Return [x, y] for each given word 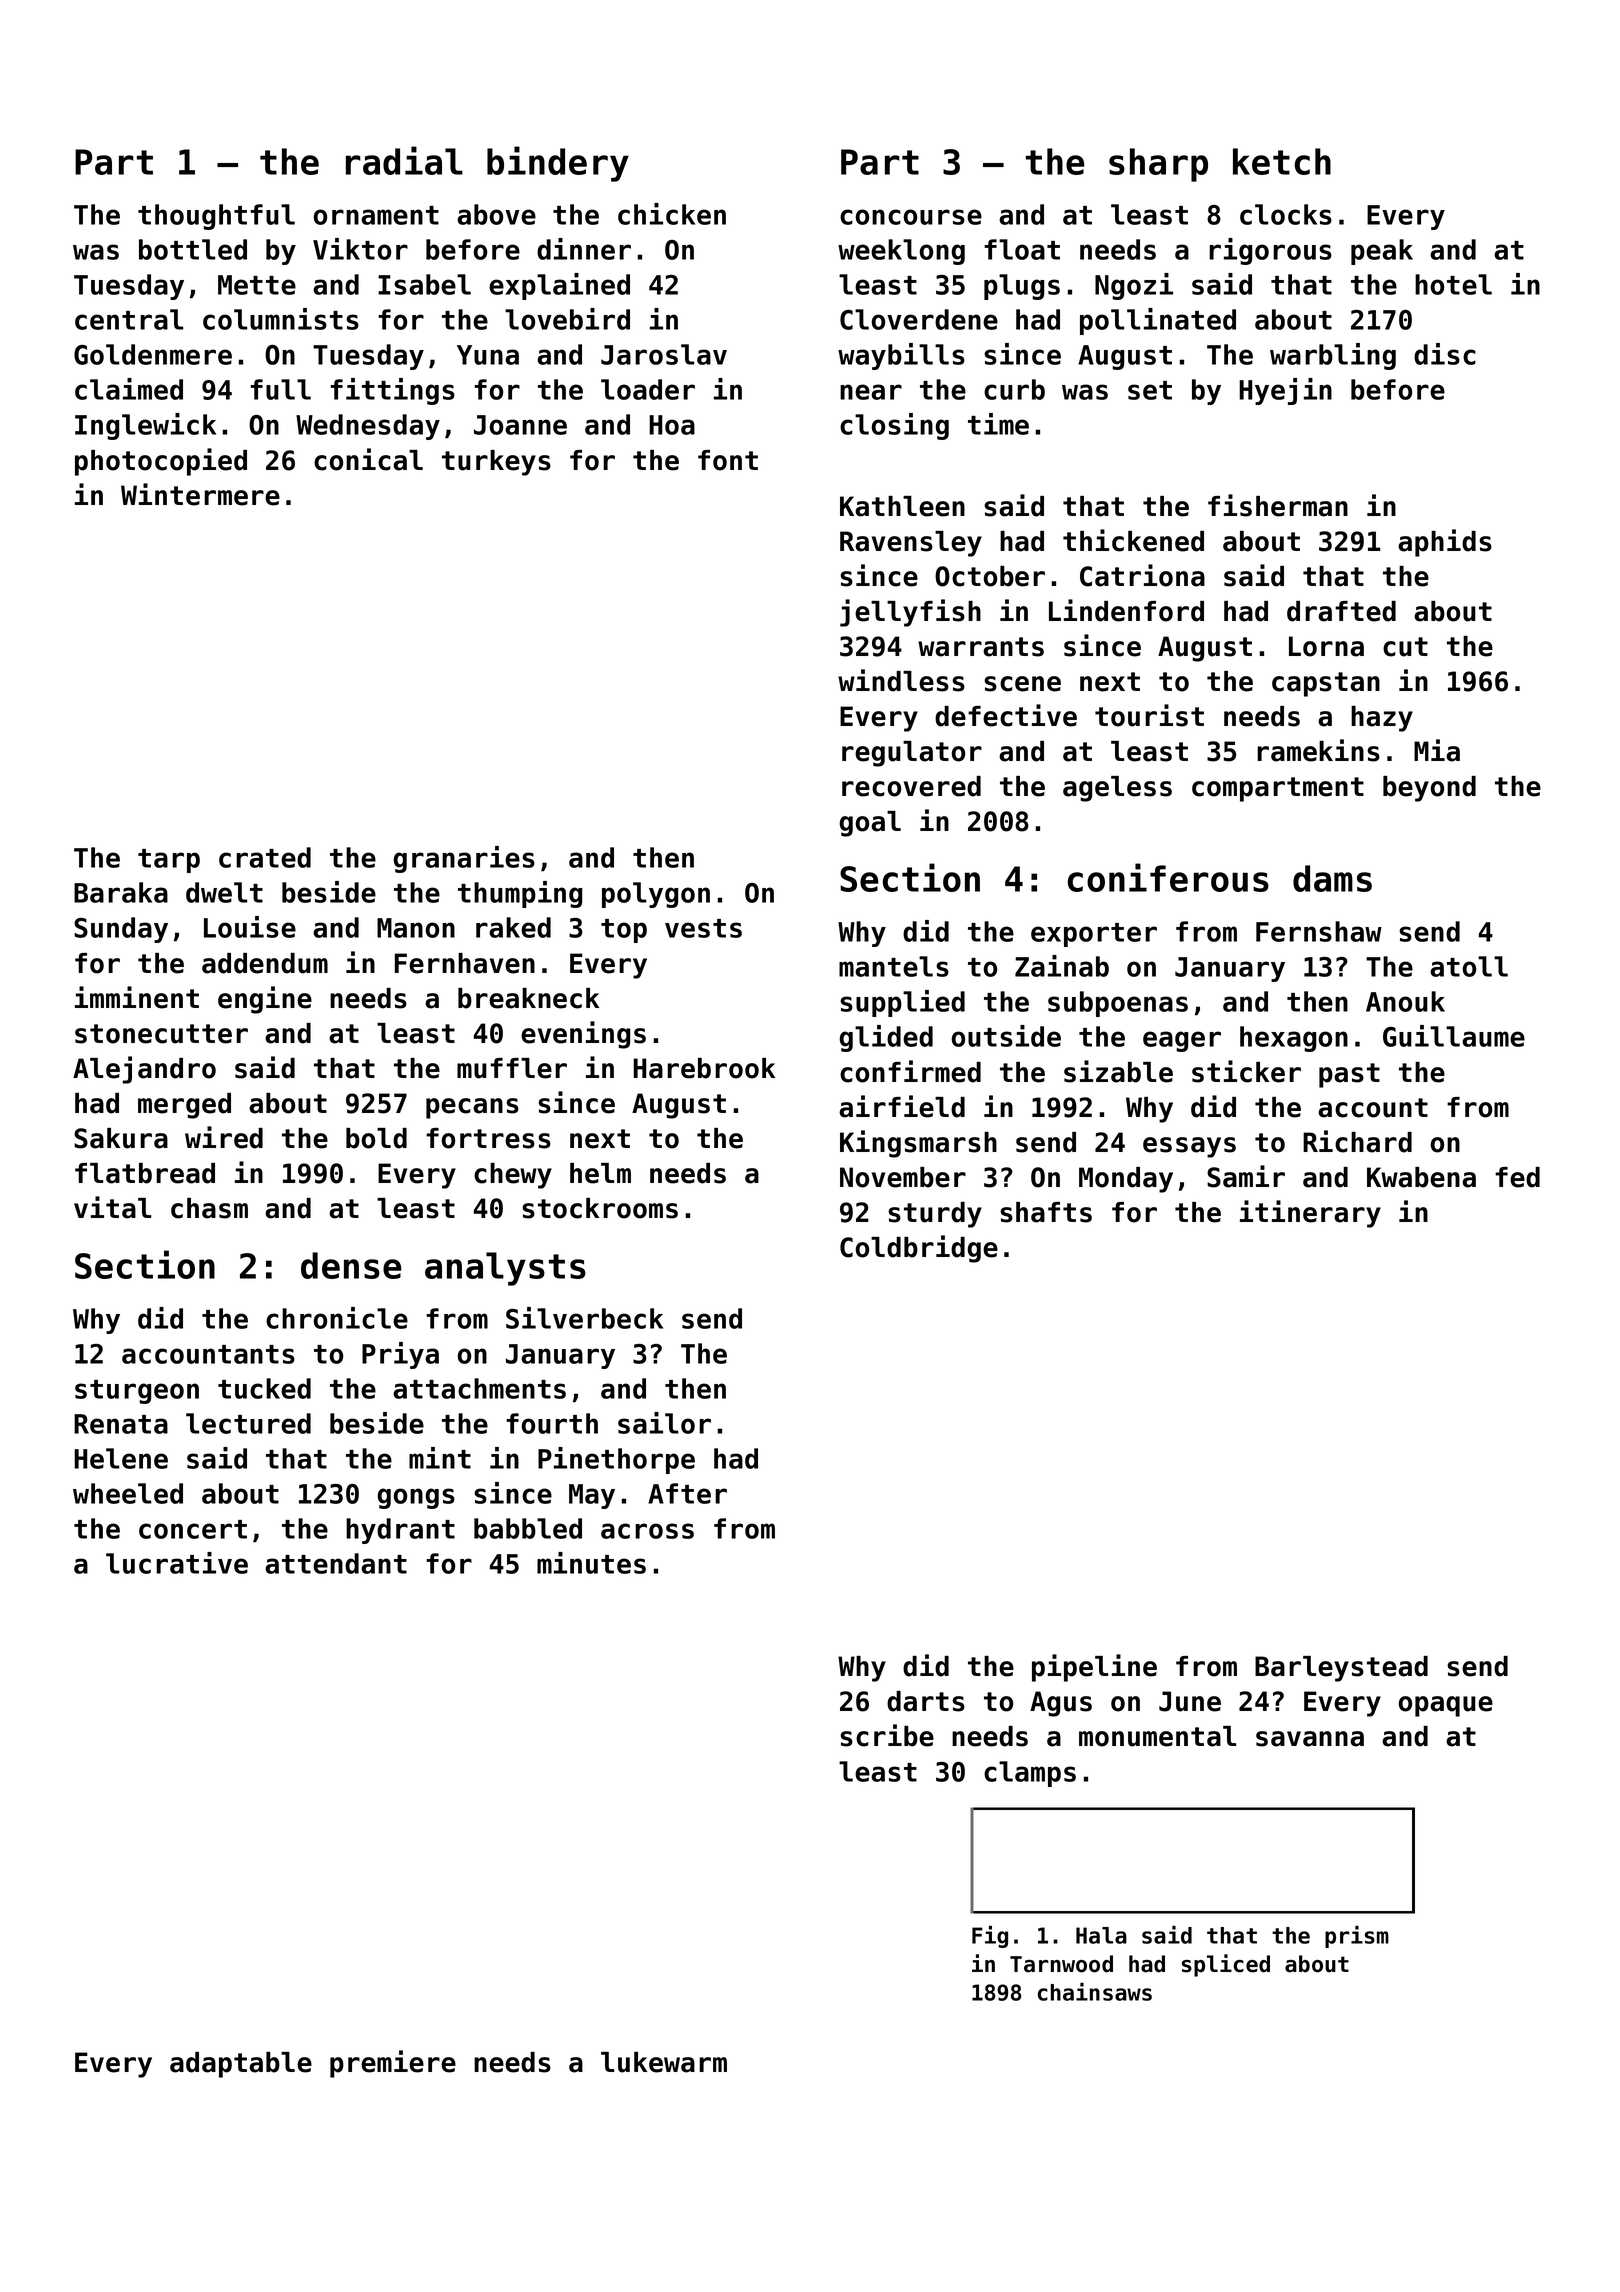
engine [265, 1000]
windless [901, 680]
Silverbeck [584, 1318]
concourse [911, 217]
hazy [1382, 719]
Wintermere [200, 494]
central [129, 319]
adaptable [241, 2065]
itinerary [1310, 1214]
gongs [416, 1498]
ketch [1282, 161]
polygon [656, 895]
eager [1182, 1041]
